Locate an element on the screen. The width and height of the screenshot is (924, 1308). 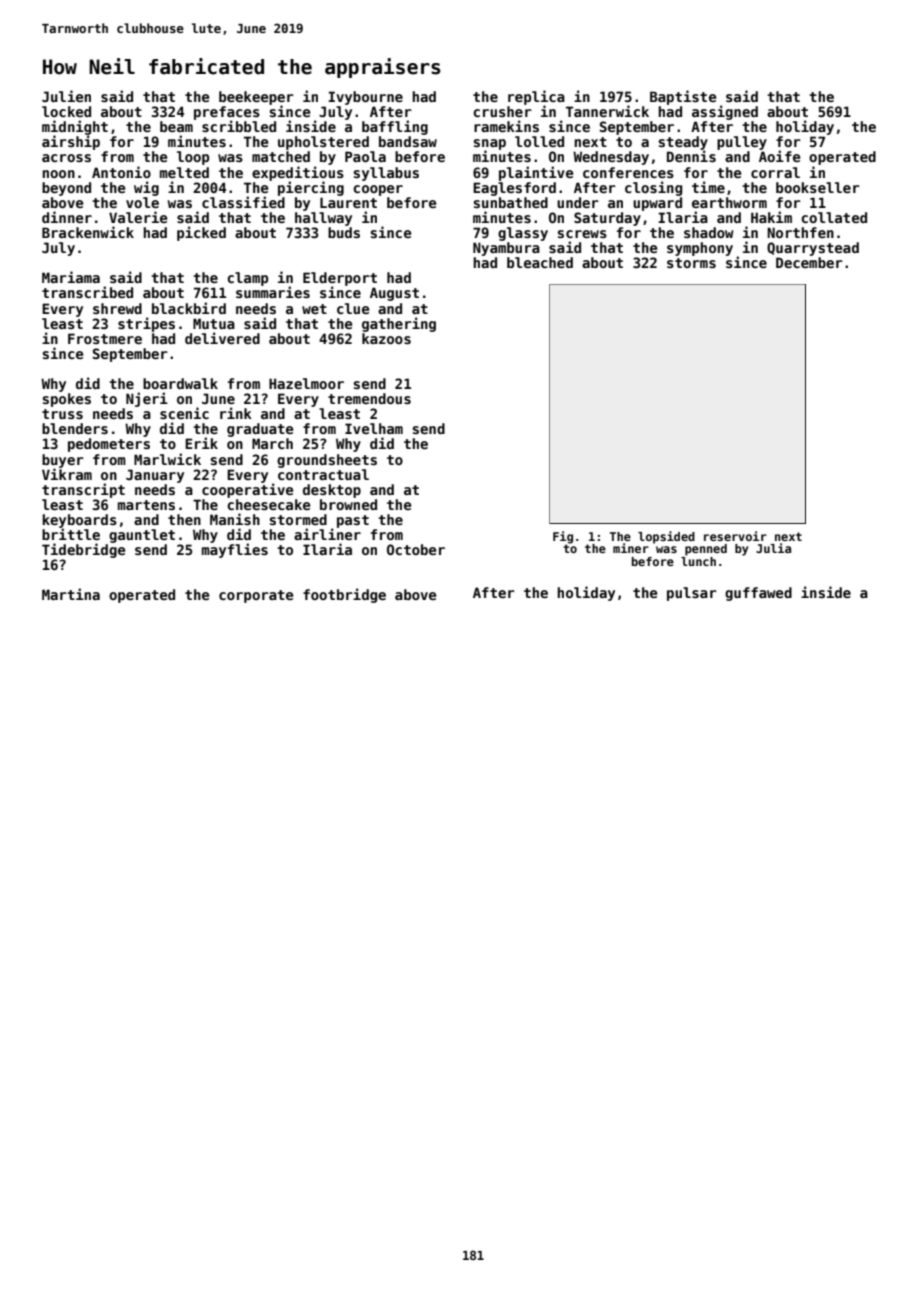
transcribed is located at coordinates (87, 292).
